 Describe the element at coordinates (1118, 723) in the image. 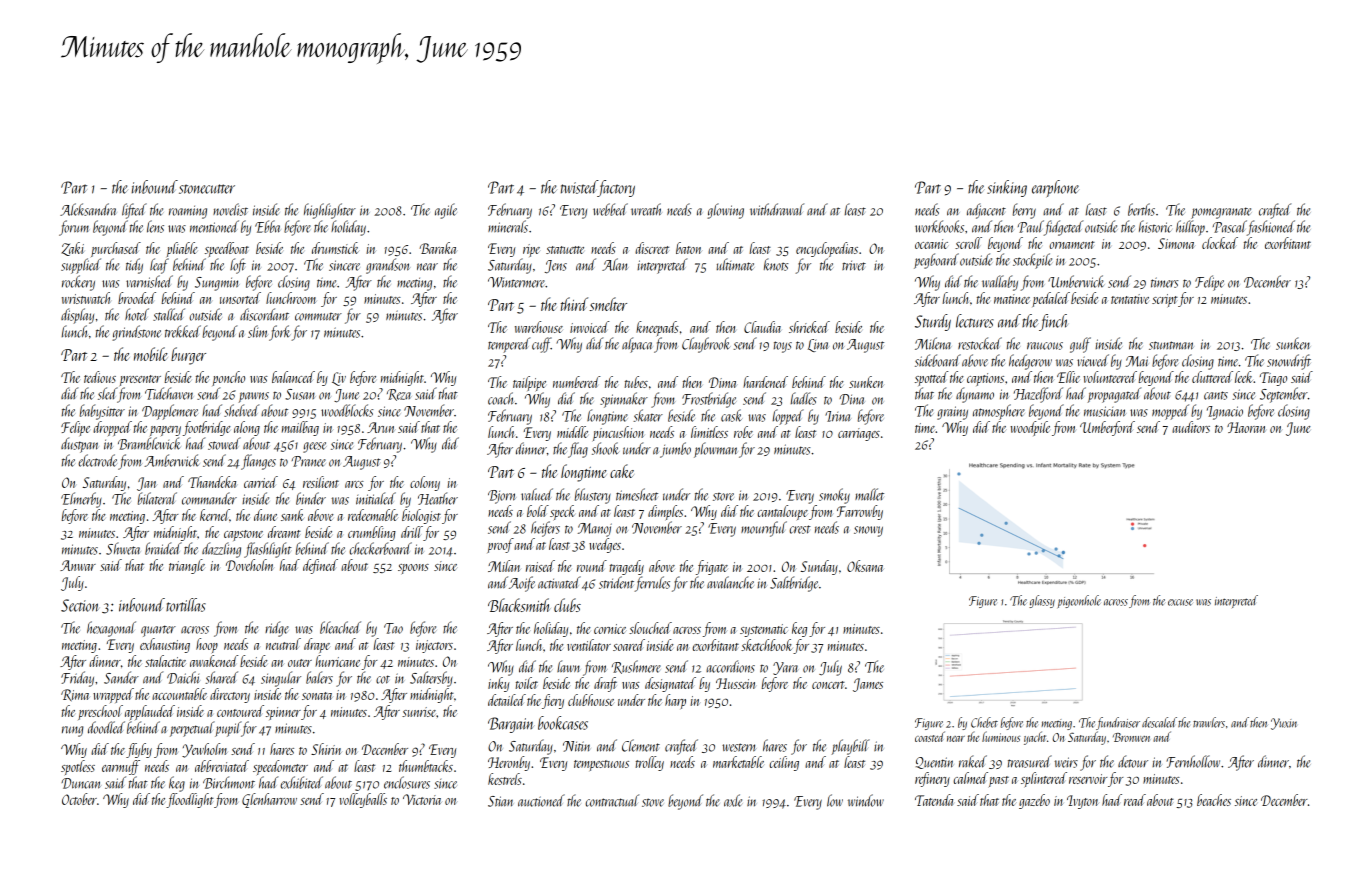

I see `fundraiser` at that location.
